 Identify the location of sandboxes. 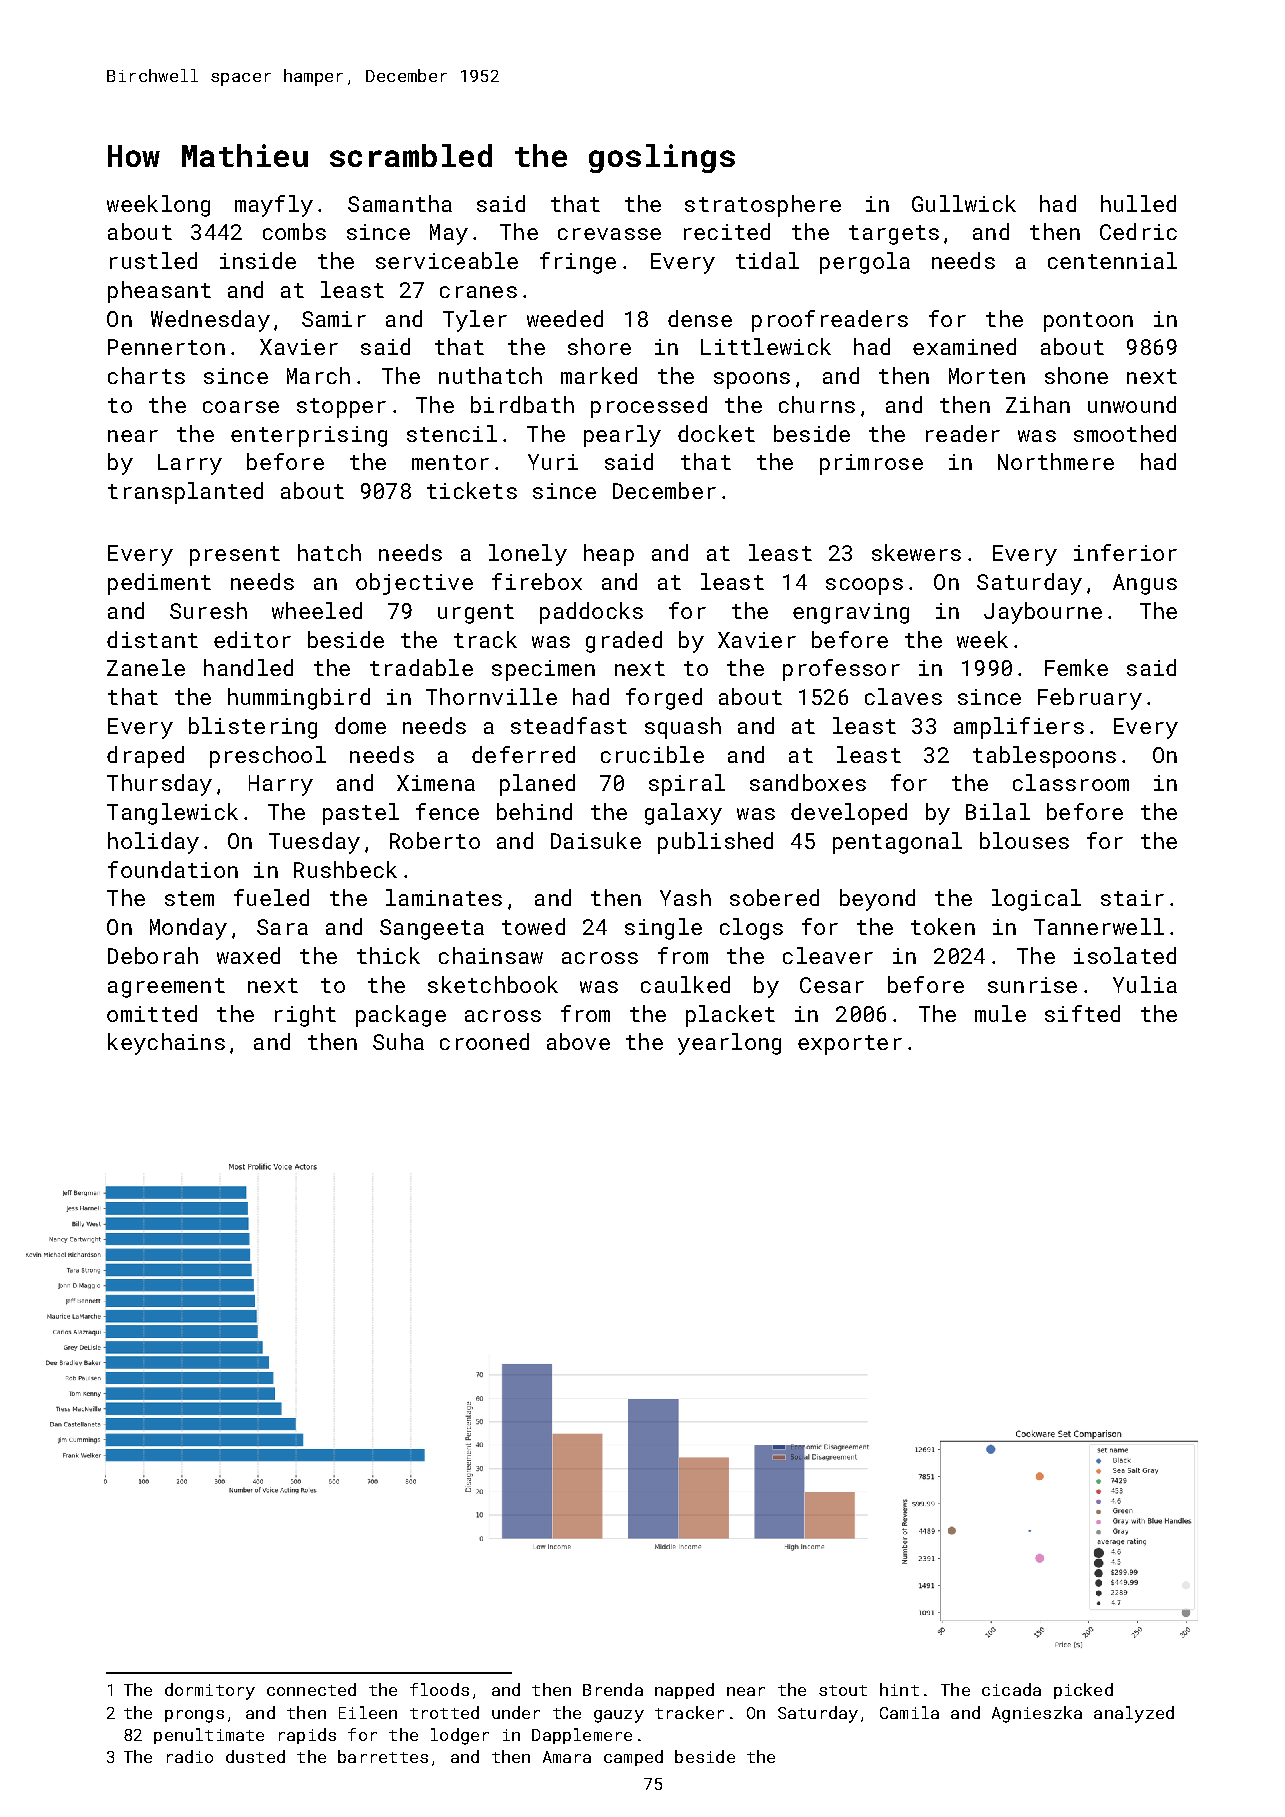
(808, 782).
